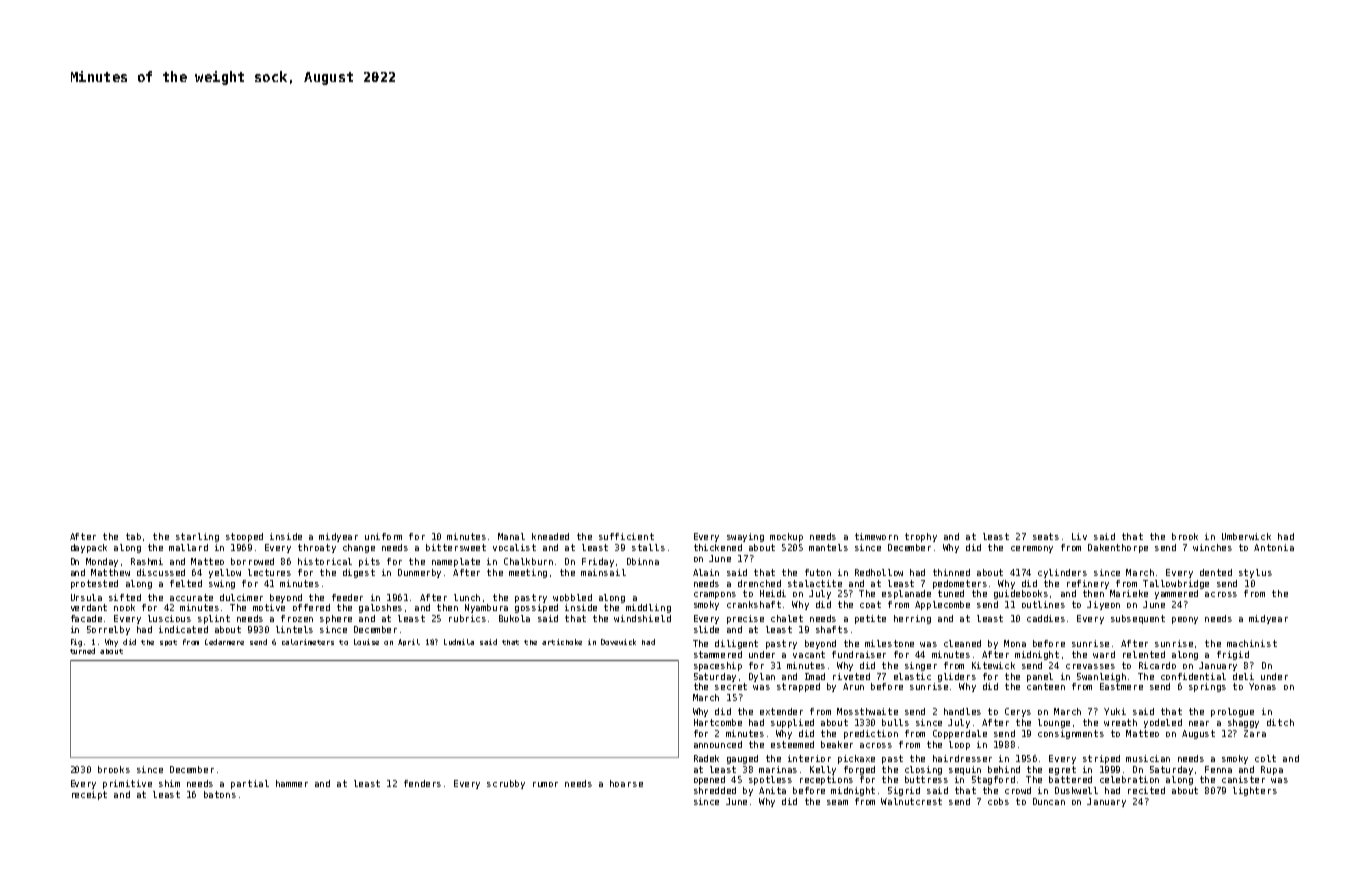 The width and height of the screenshot is (1372, 887). I want to click on canteen, so click(1046, 686).
